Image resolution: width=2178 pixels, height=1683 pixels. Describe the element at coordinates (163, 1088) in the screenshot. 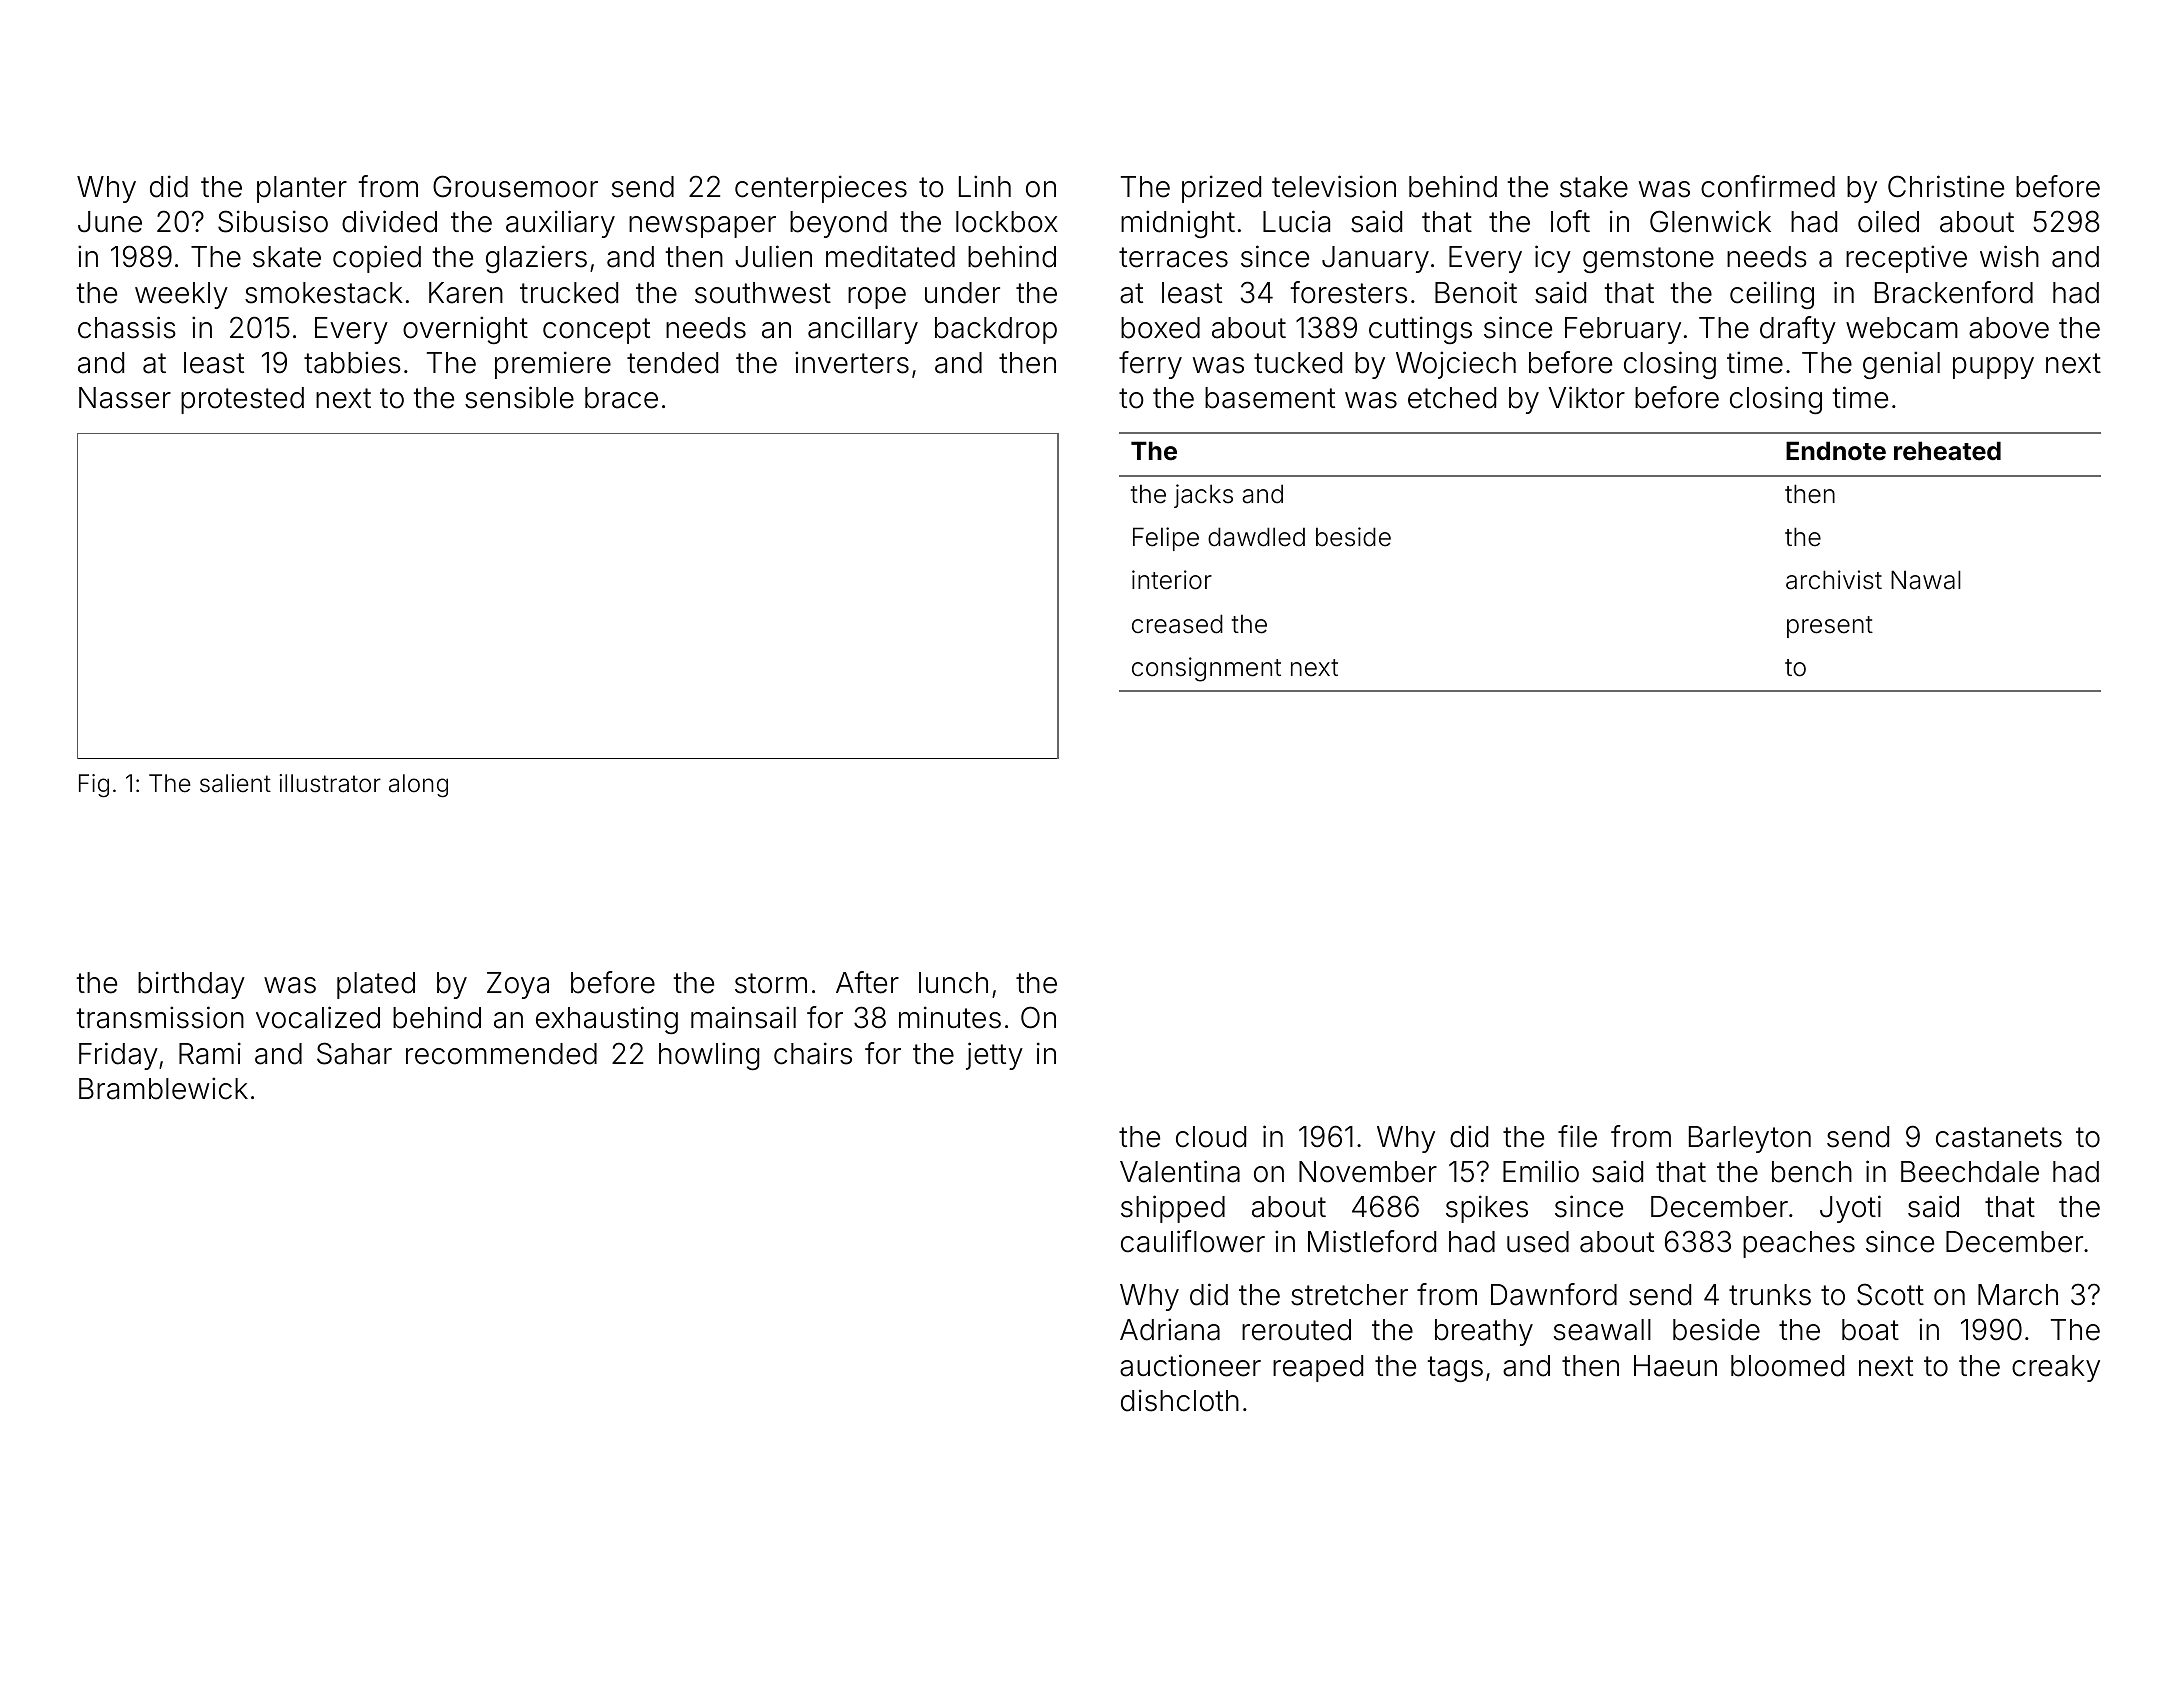

I see `Bramblewick` at that location.
